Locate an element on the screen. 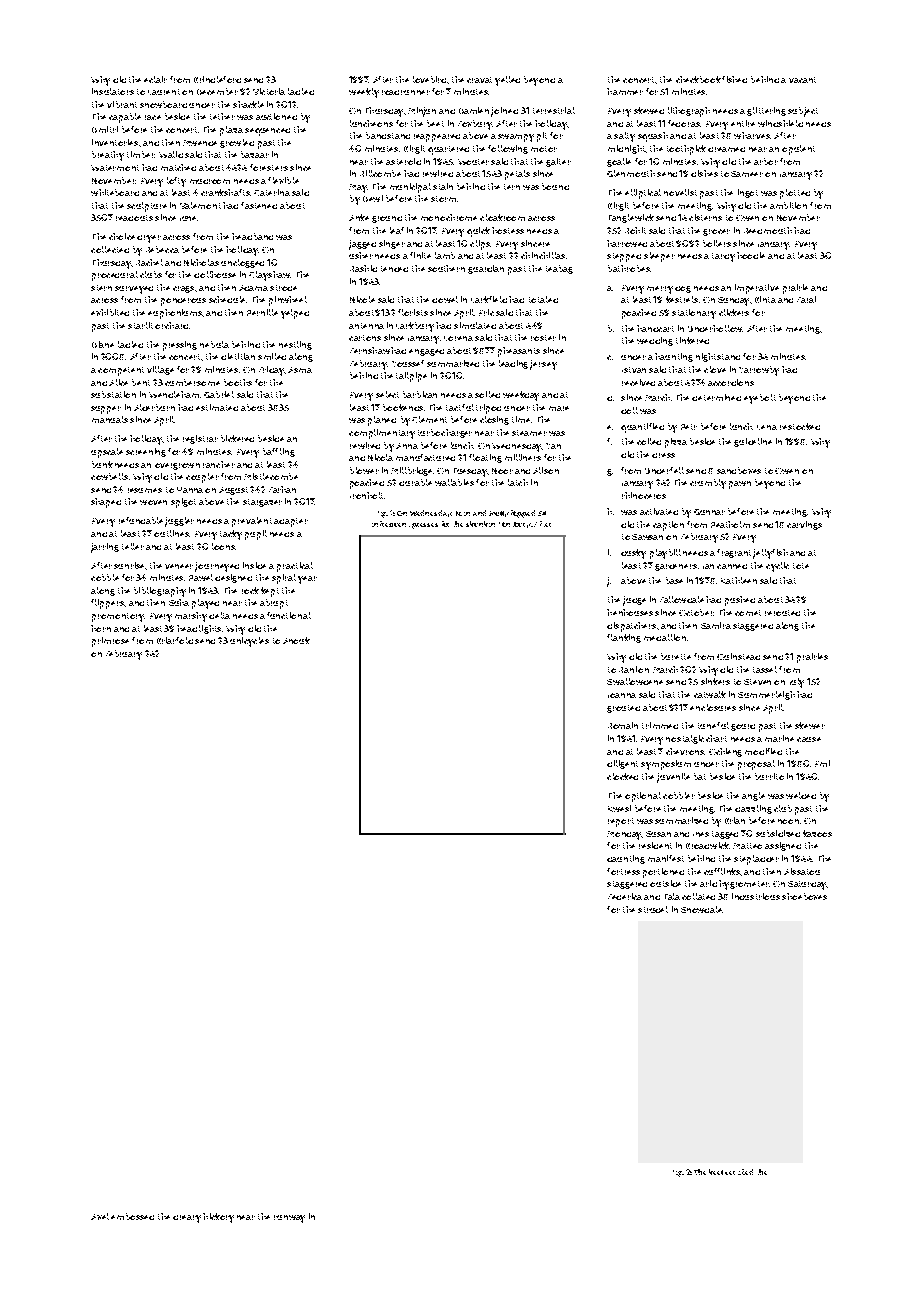 Image resolution: width=924 pixels, height=1308 pixels. Axel is located at coordinates (100, 1216).
